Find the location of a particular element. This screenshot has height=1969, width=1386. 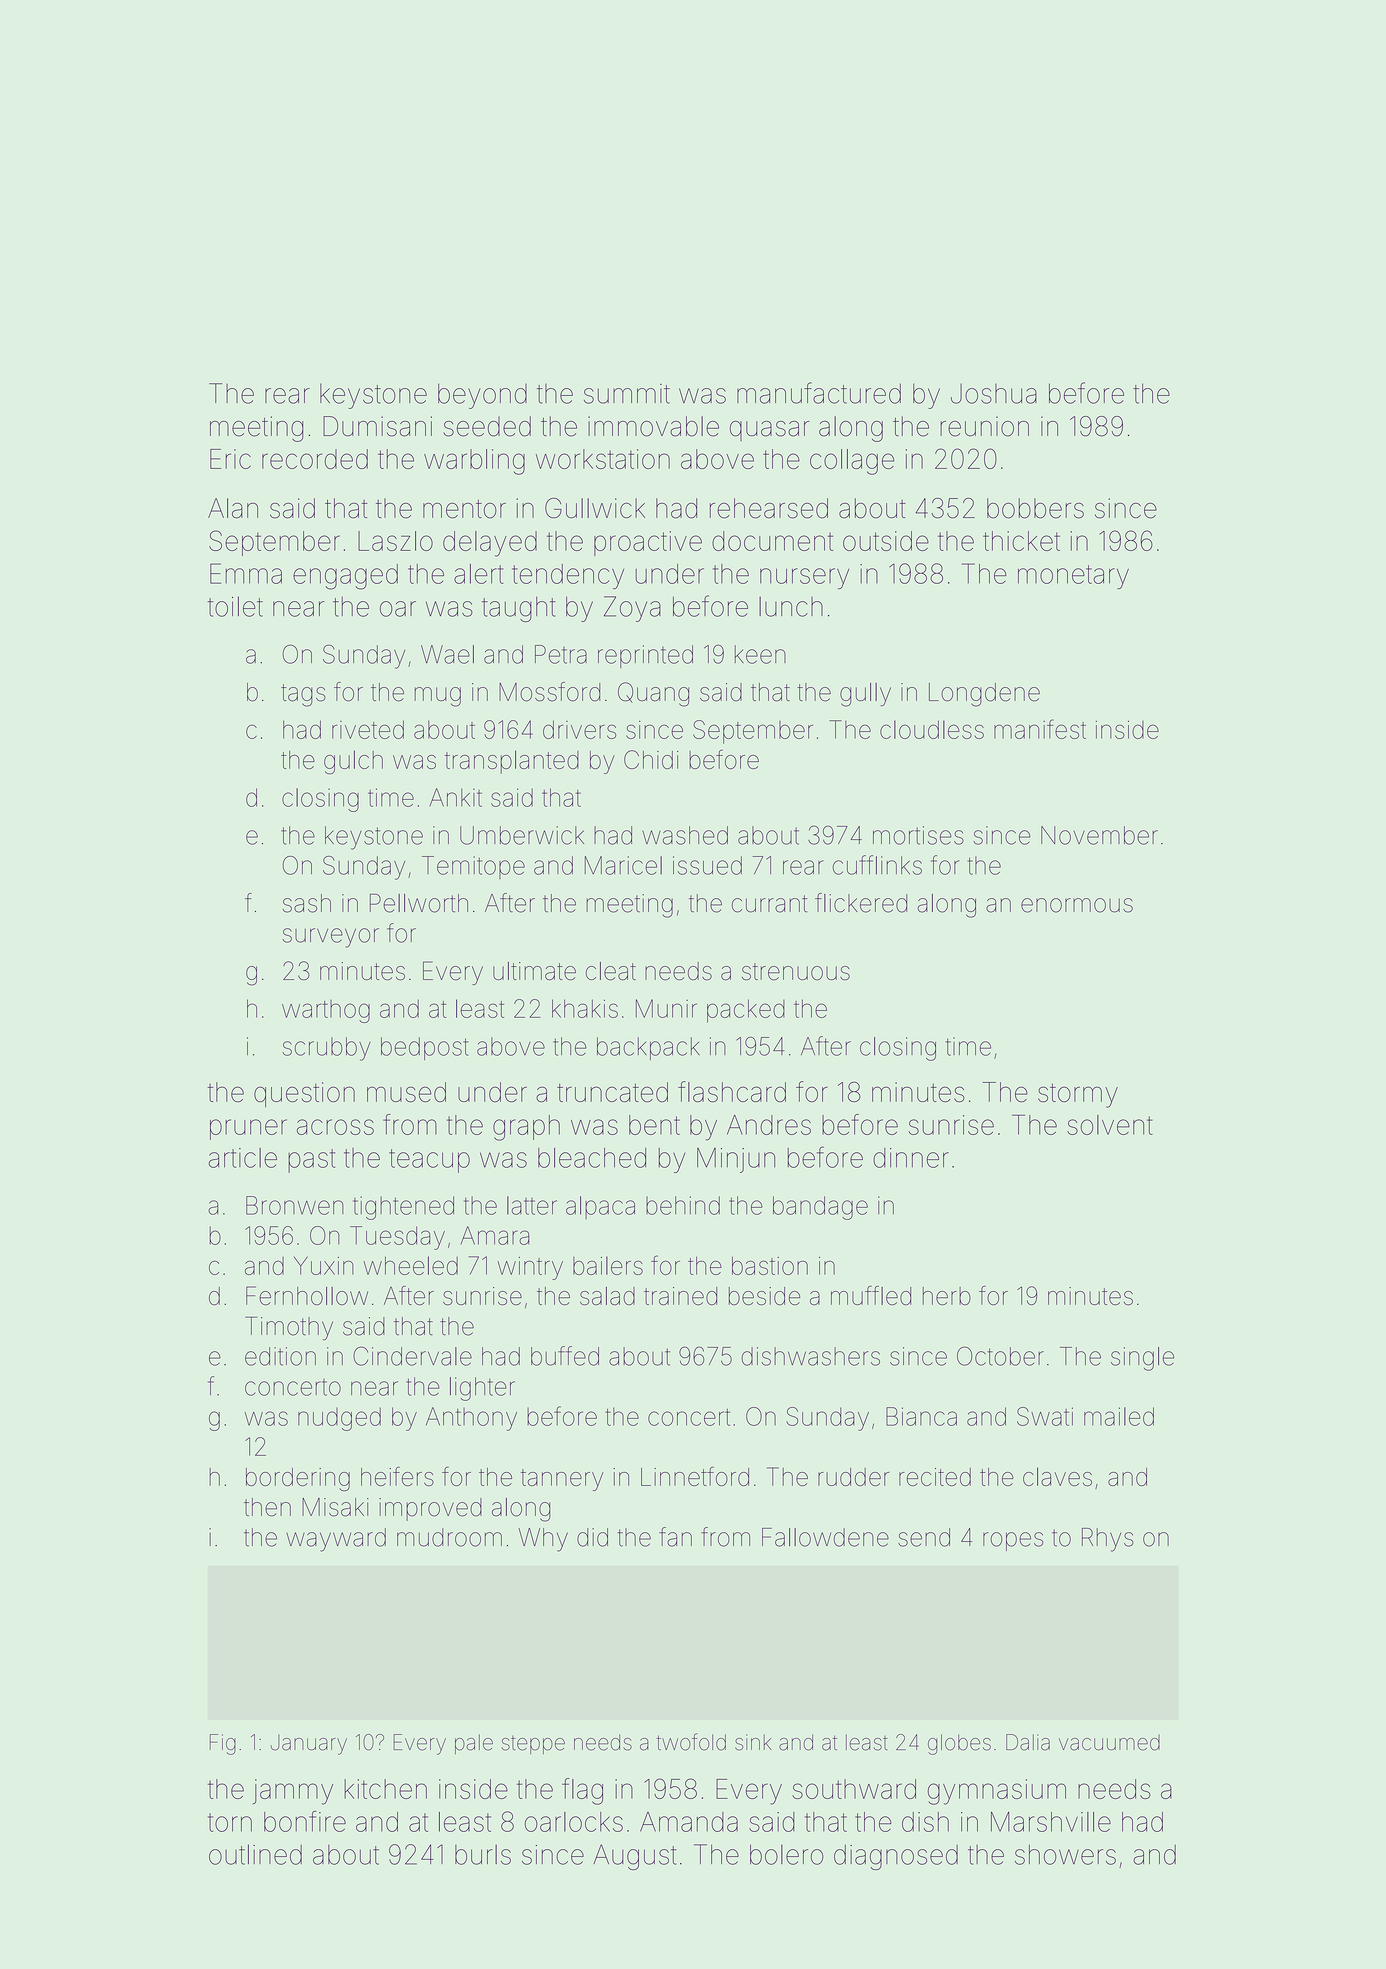

gulch is located at coordinates (353, 762).
